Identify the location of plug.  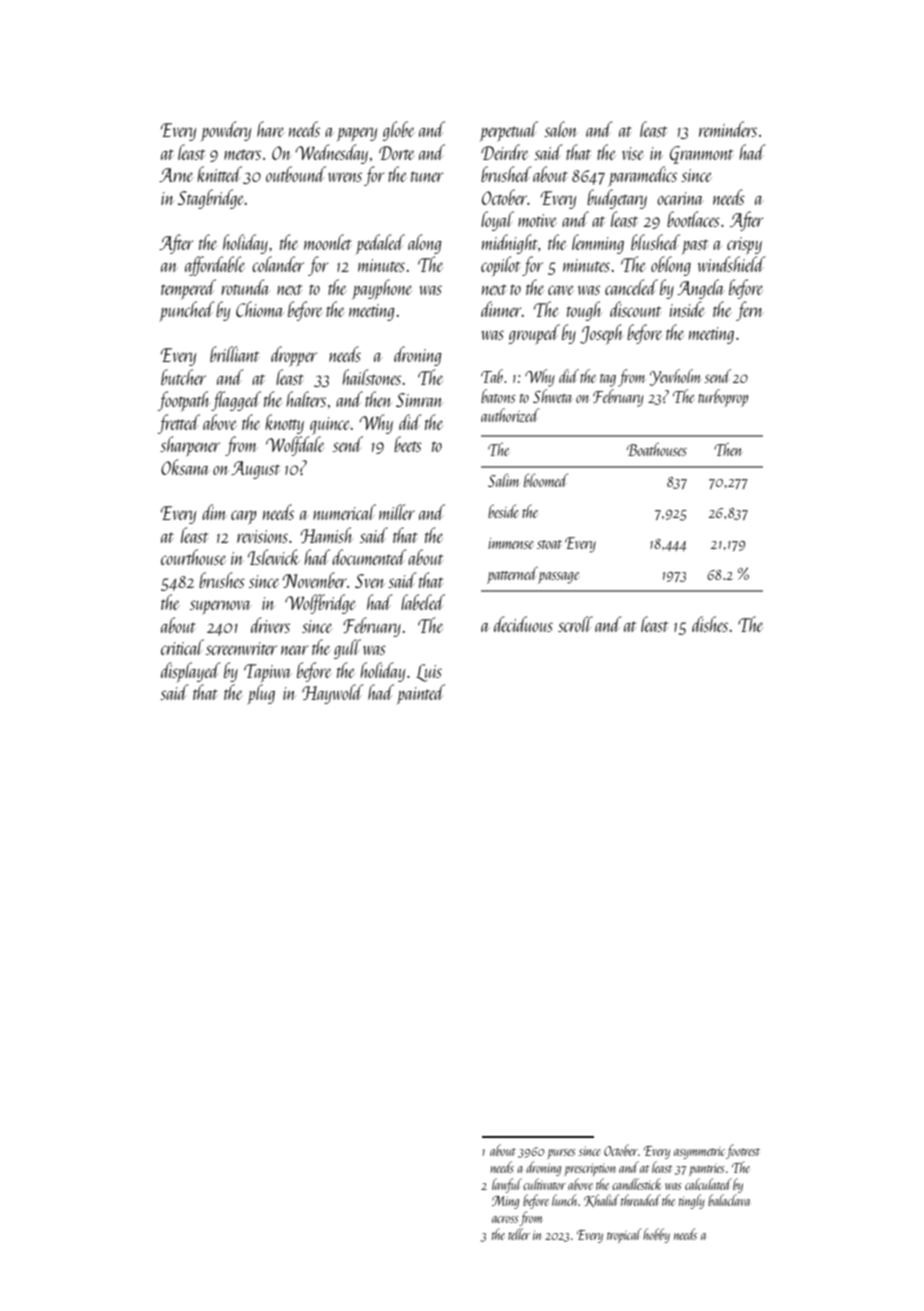
(261, 694).
